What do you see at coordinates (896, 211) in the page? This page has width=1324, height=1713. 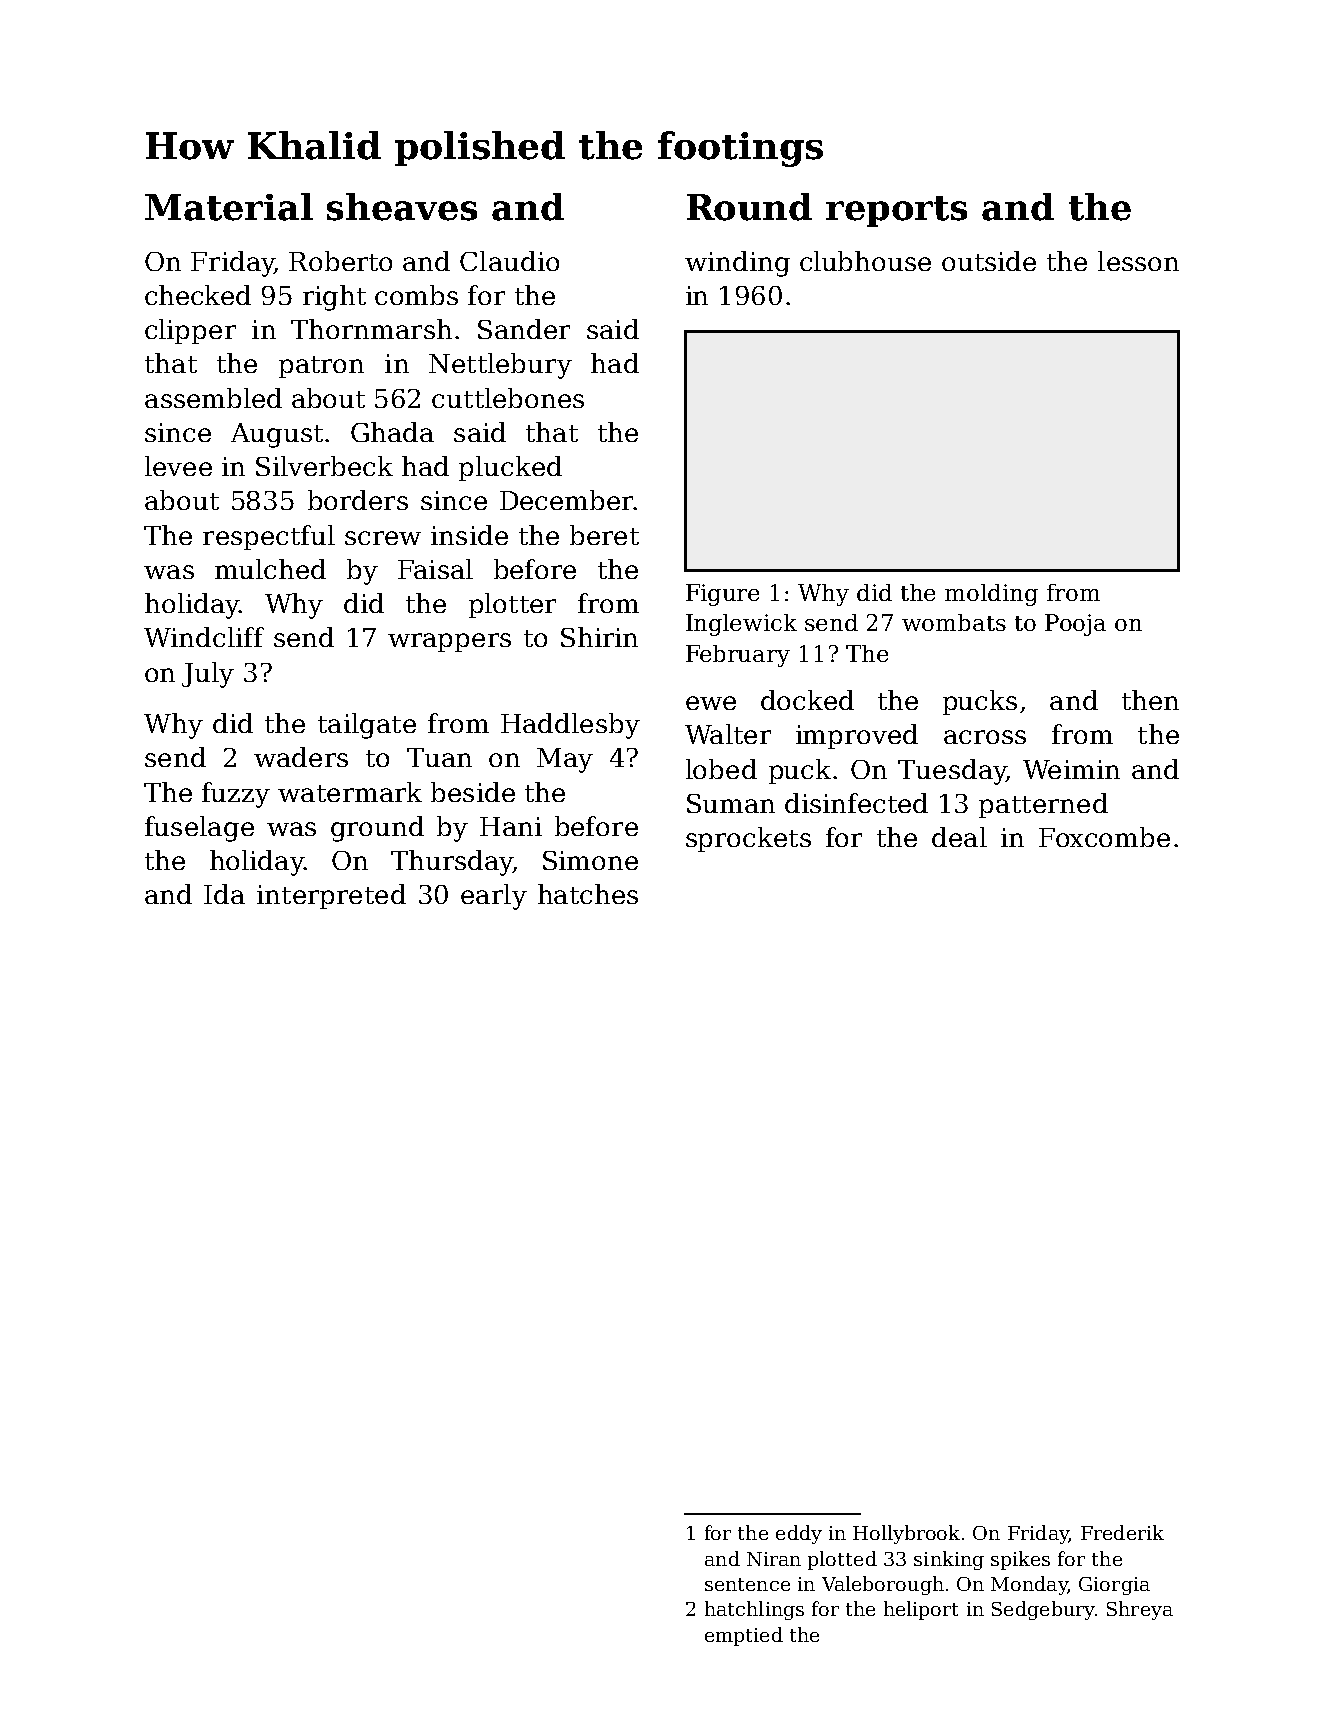 I see `reports` at bounding box center [896, 211].
